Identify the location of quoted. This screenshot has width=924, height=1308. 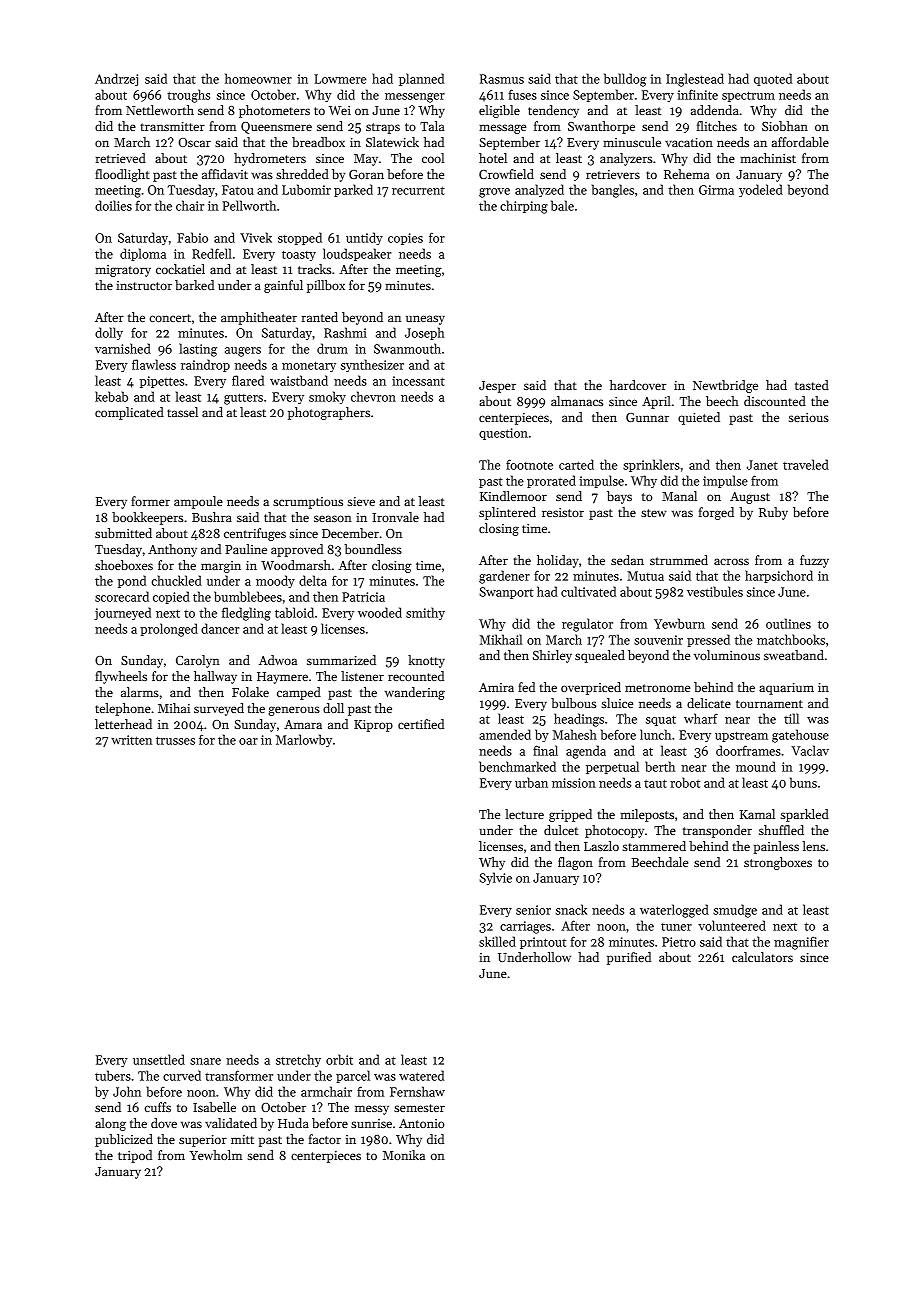
(773, 79).
